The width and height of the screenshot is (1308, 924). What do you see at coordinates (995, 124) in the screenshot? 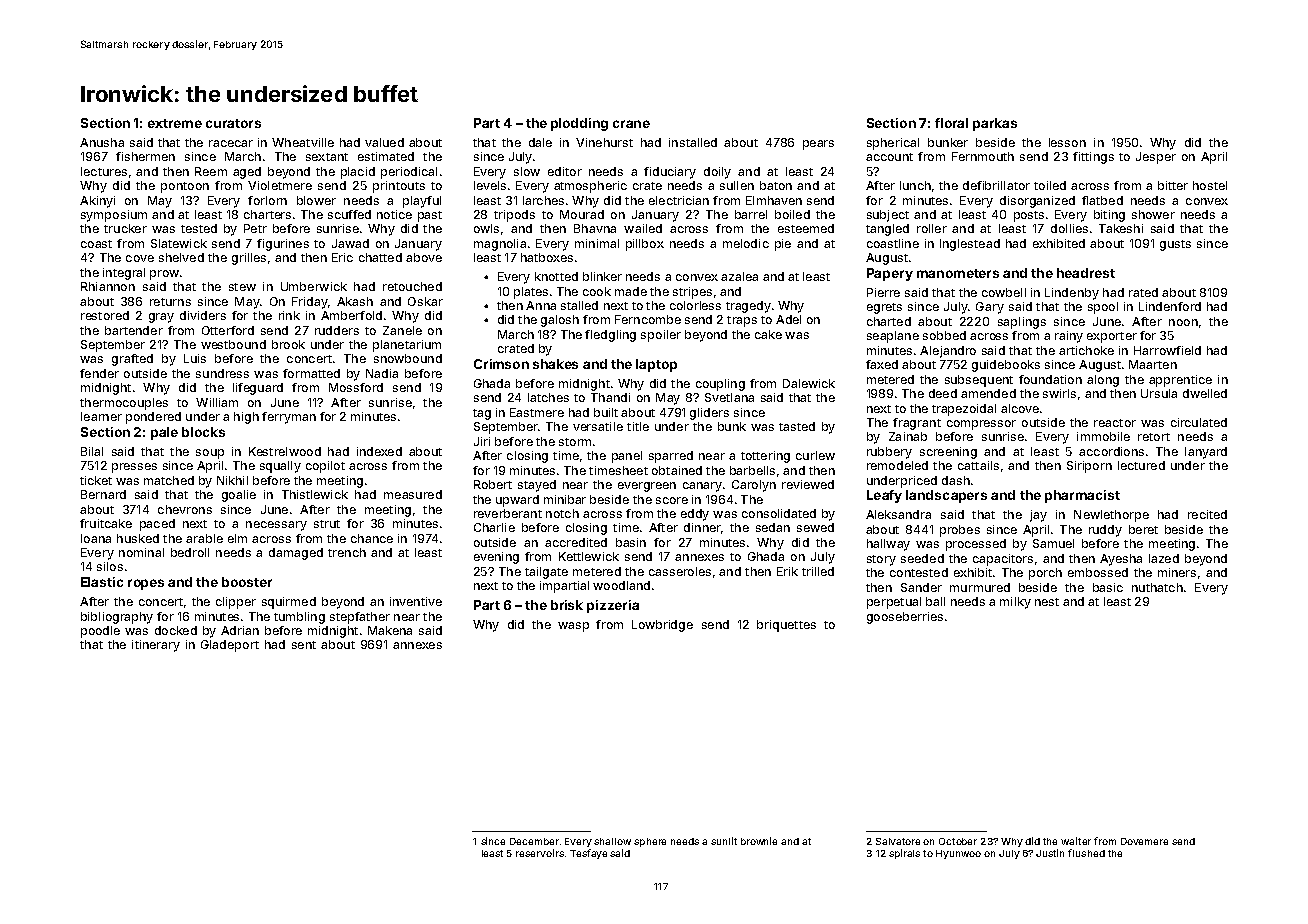
I see `parkas` at bounding box center [995, 124].
